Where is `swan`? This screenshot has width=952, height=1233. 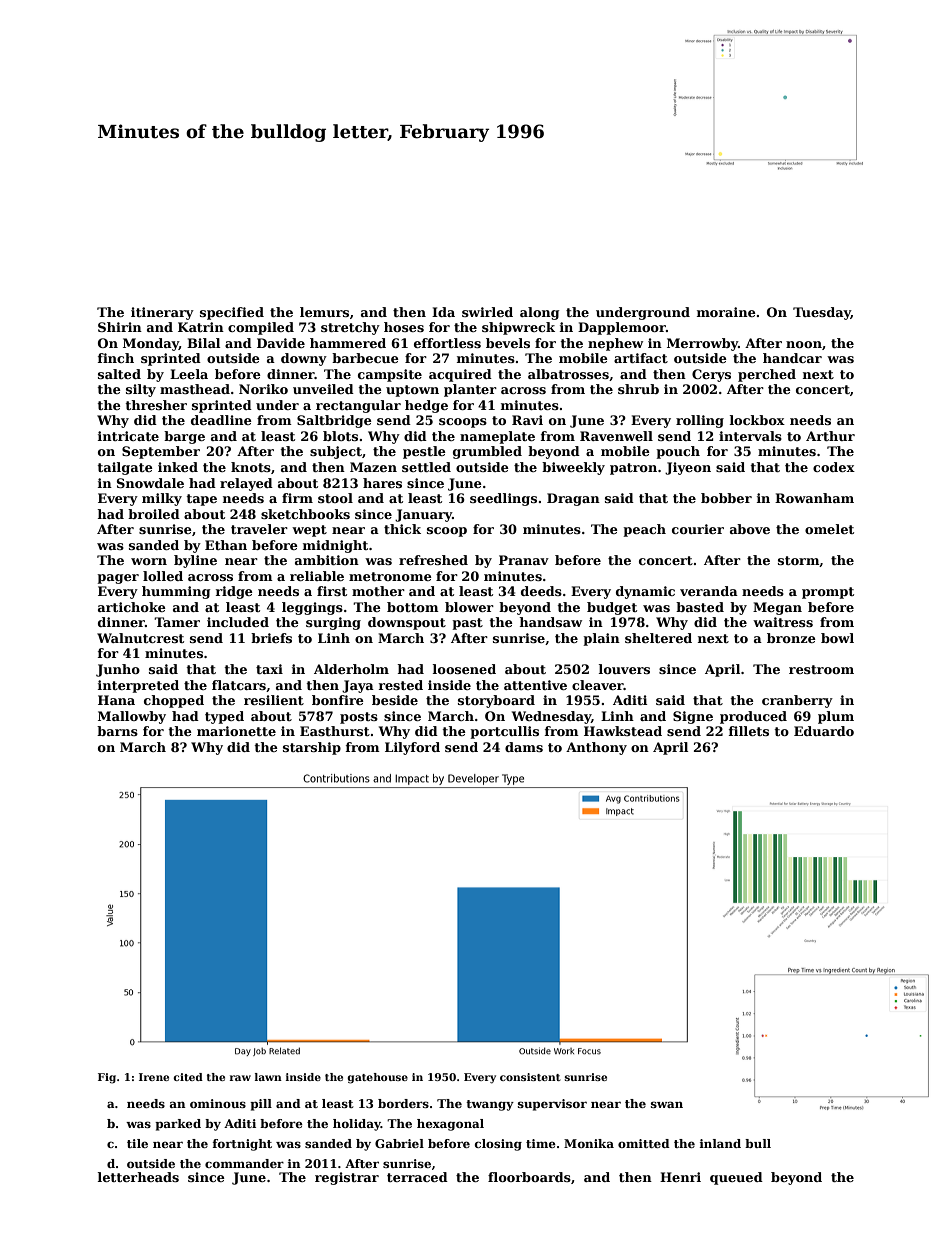 swan is located at coordinates (667, 1104).
